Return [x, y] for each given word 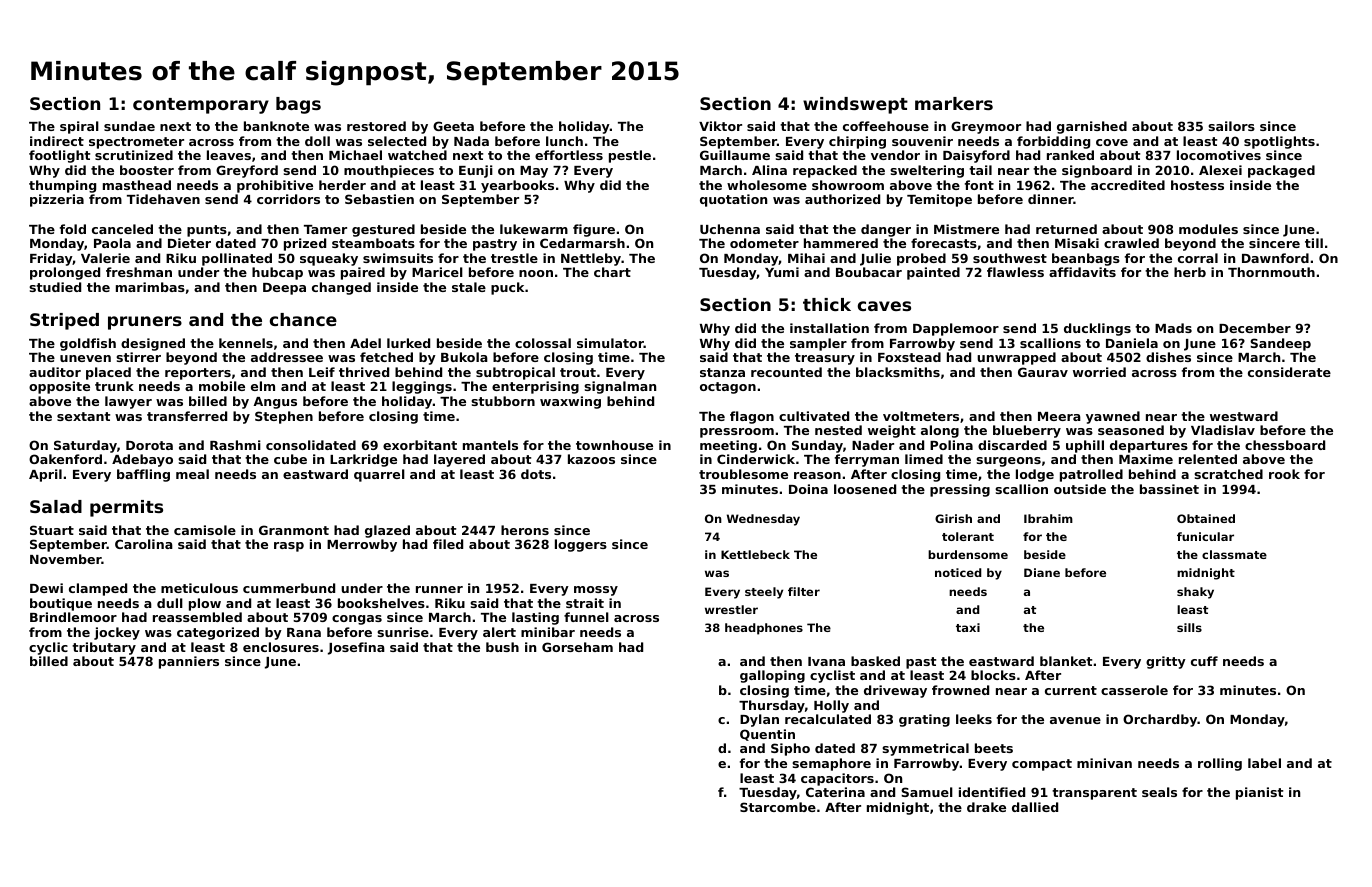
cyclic [48, 648]
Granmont [294, 530]
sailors [1231, 126]
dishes [1168, 357]
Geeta [453, 126]
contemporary [201, 106]
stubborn [503, 401]
